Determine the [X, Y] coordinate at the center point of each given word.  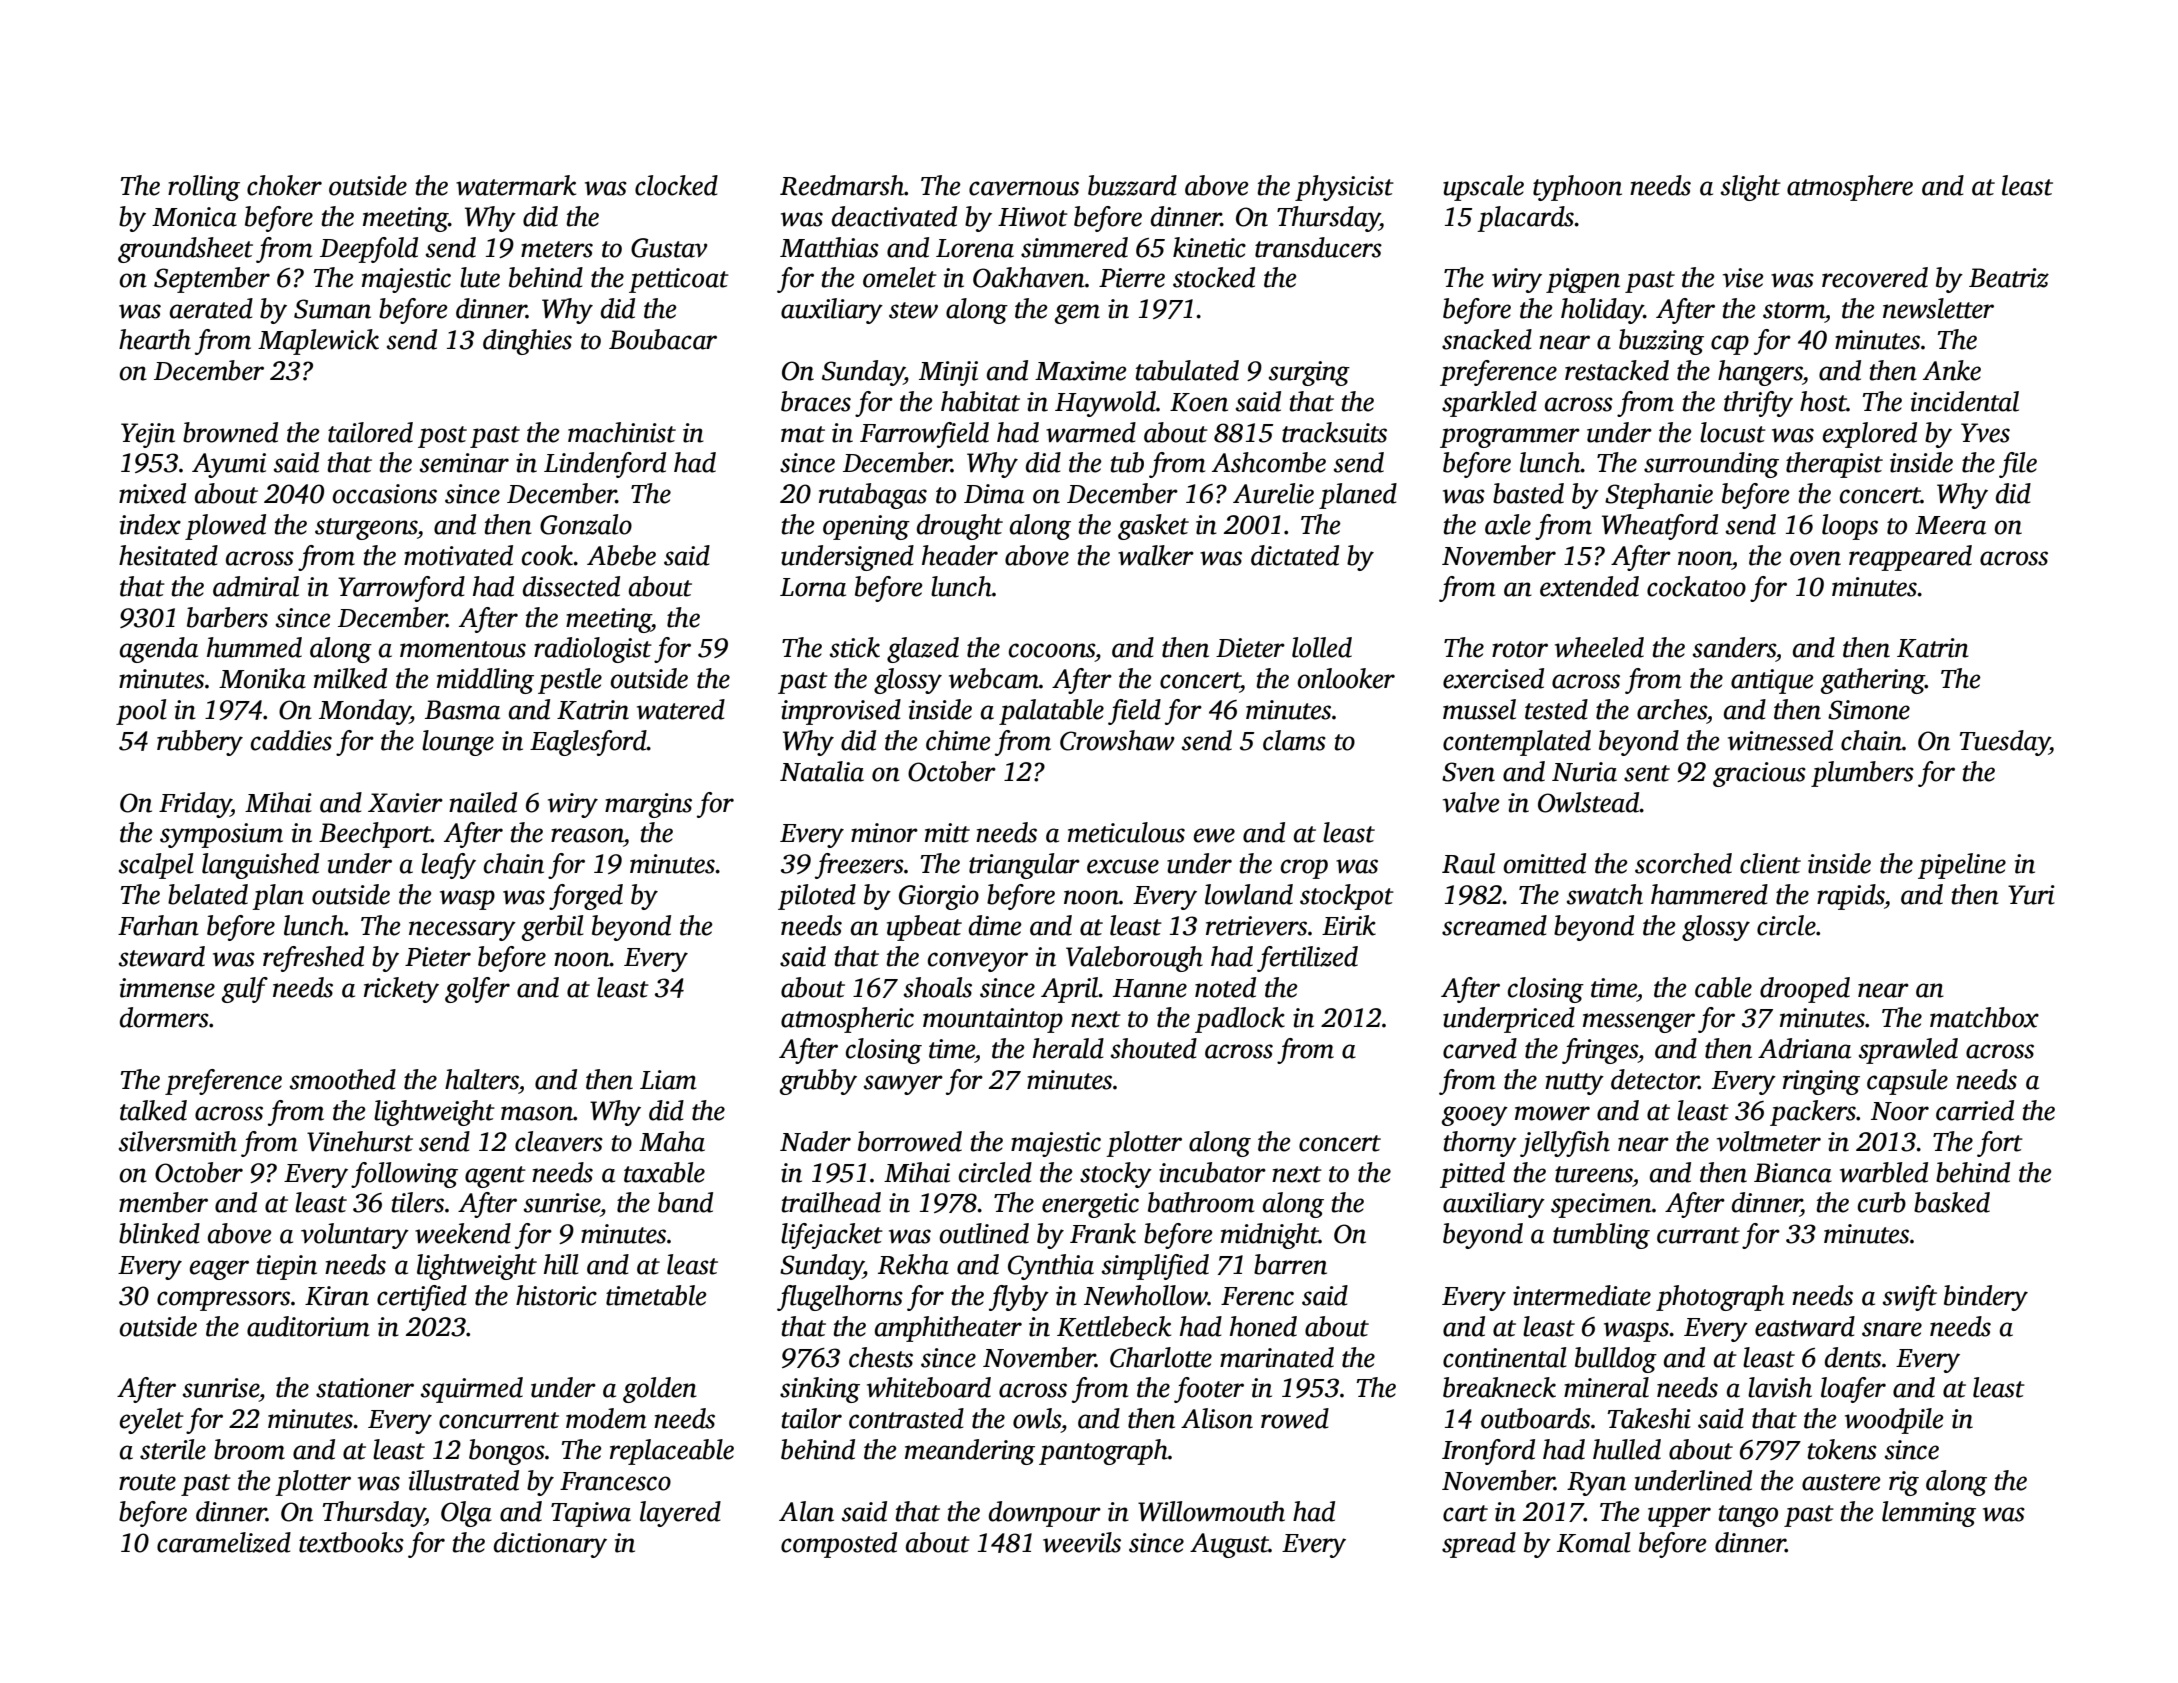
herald [1068, 1048]
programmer [1510, 438]
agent [495, 1177]
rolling [204, 188]
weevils [1082, 1542]
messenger [1639, 1023]
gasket [1153, 527]
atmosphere [1850, 188]
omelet [900, 277]
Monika [262, 678]
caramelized [224, 1542]
